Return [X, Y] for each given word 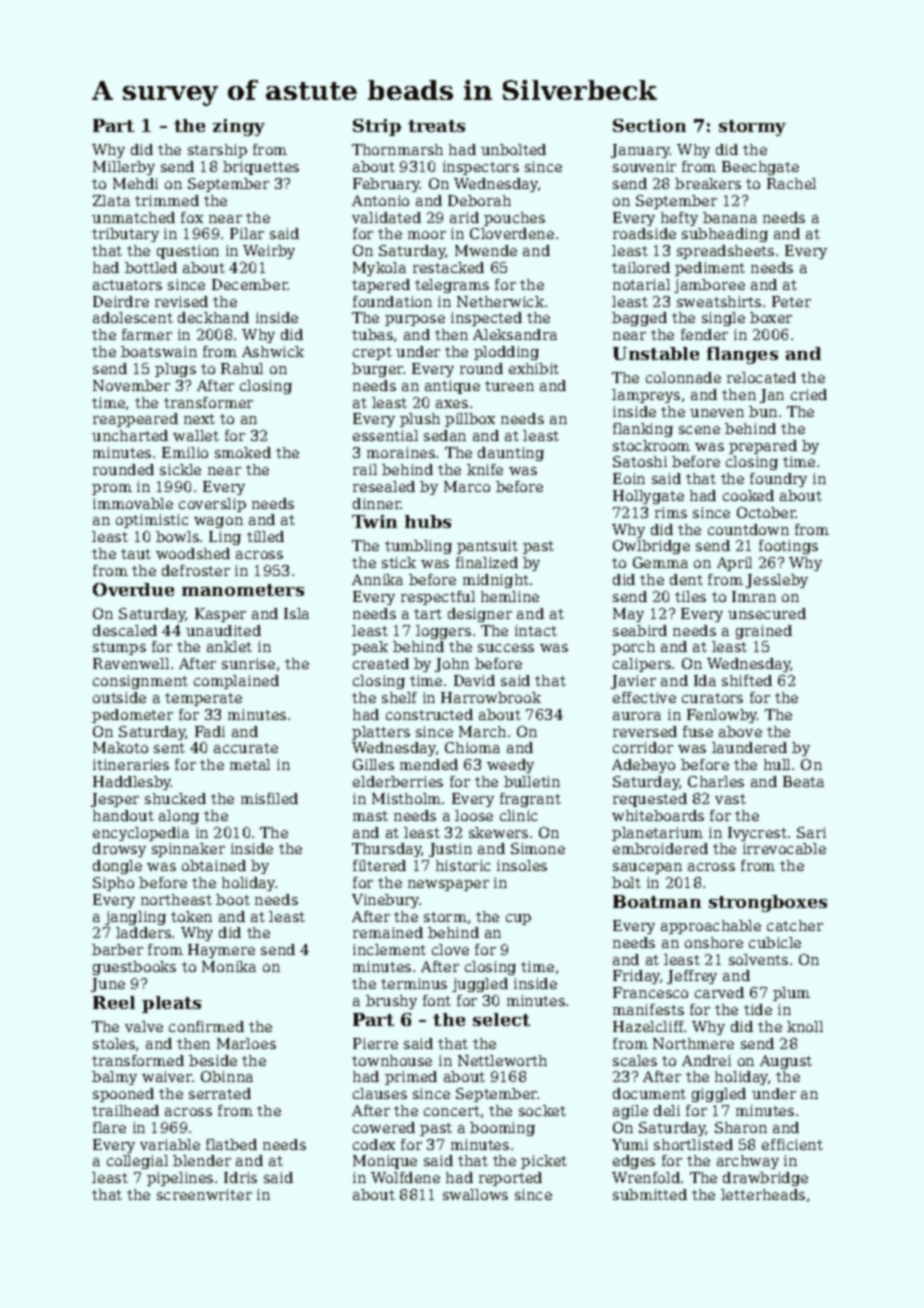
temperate [203, 699]
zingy [239, 127]
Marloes [246, 1043]
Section [649, 125]
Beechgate [760, 168]
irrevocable [784, 848]
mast [370, 816]
